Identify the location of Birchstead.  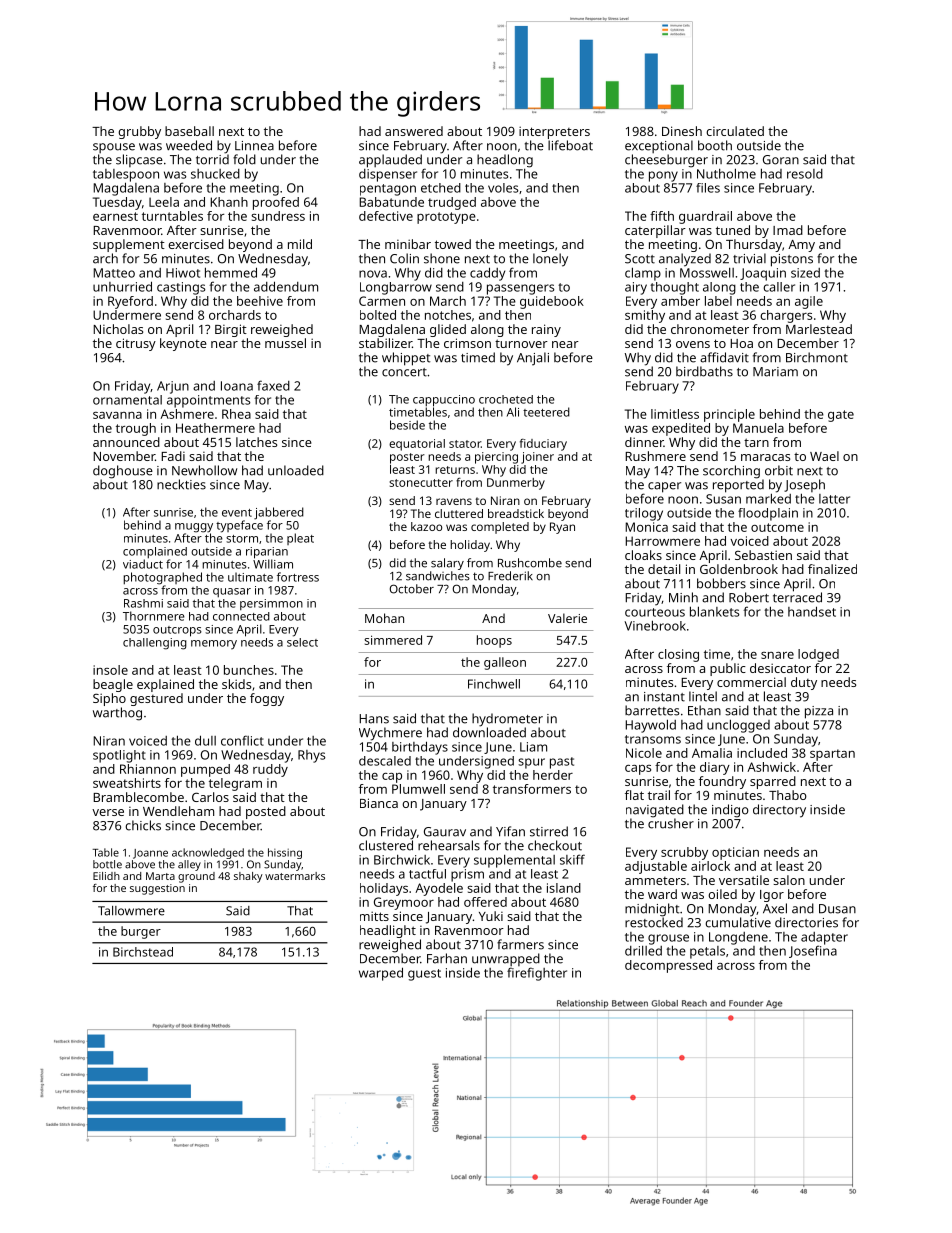
(143, 952).
